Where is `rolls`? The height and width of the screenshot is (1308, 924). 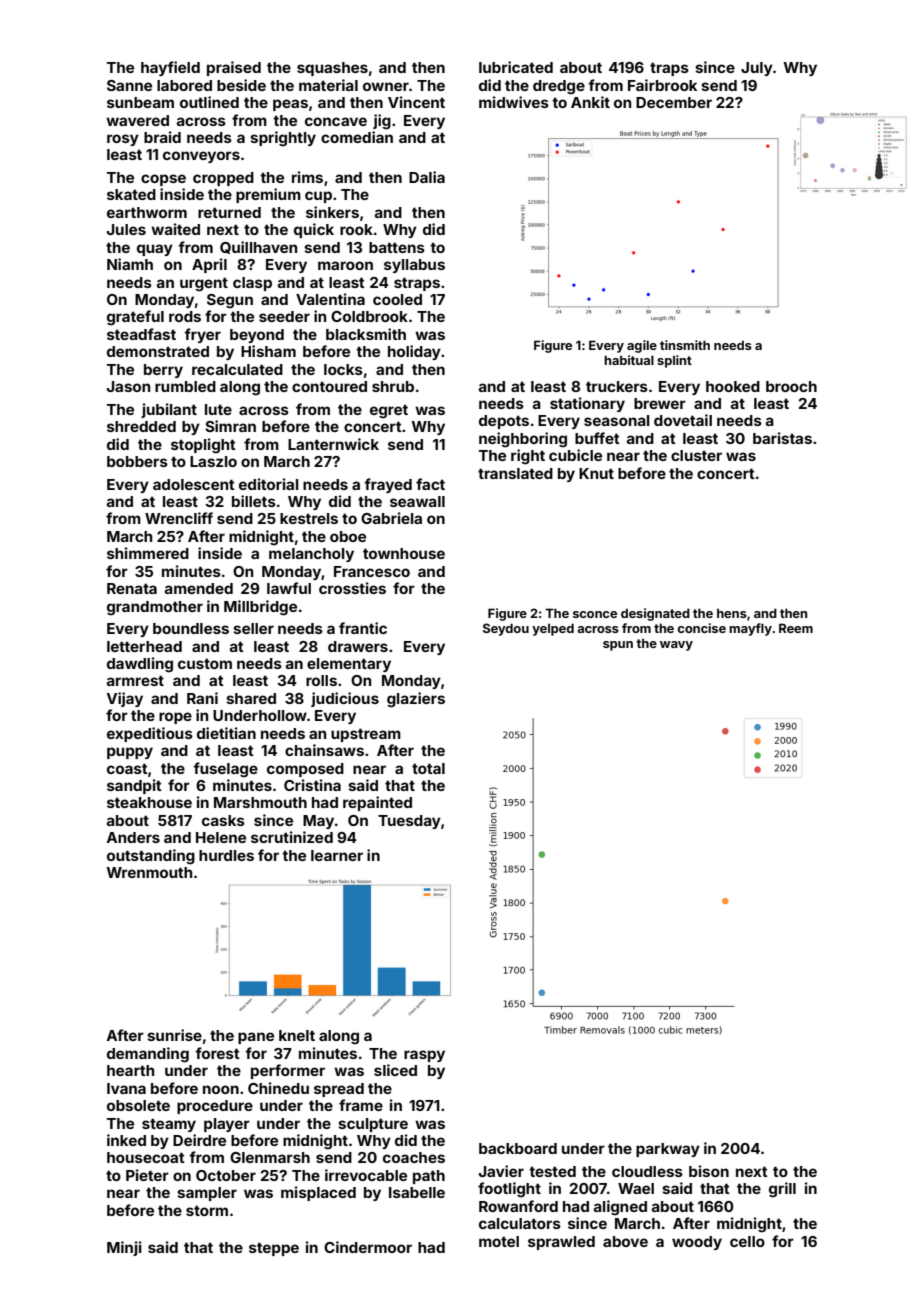
rolls is located at coordinates (321, 680).
